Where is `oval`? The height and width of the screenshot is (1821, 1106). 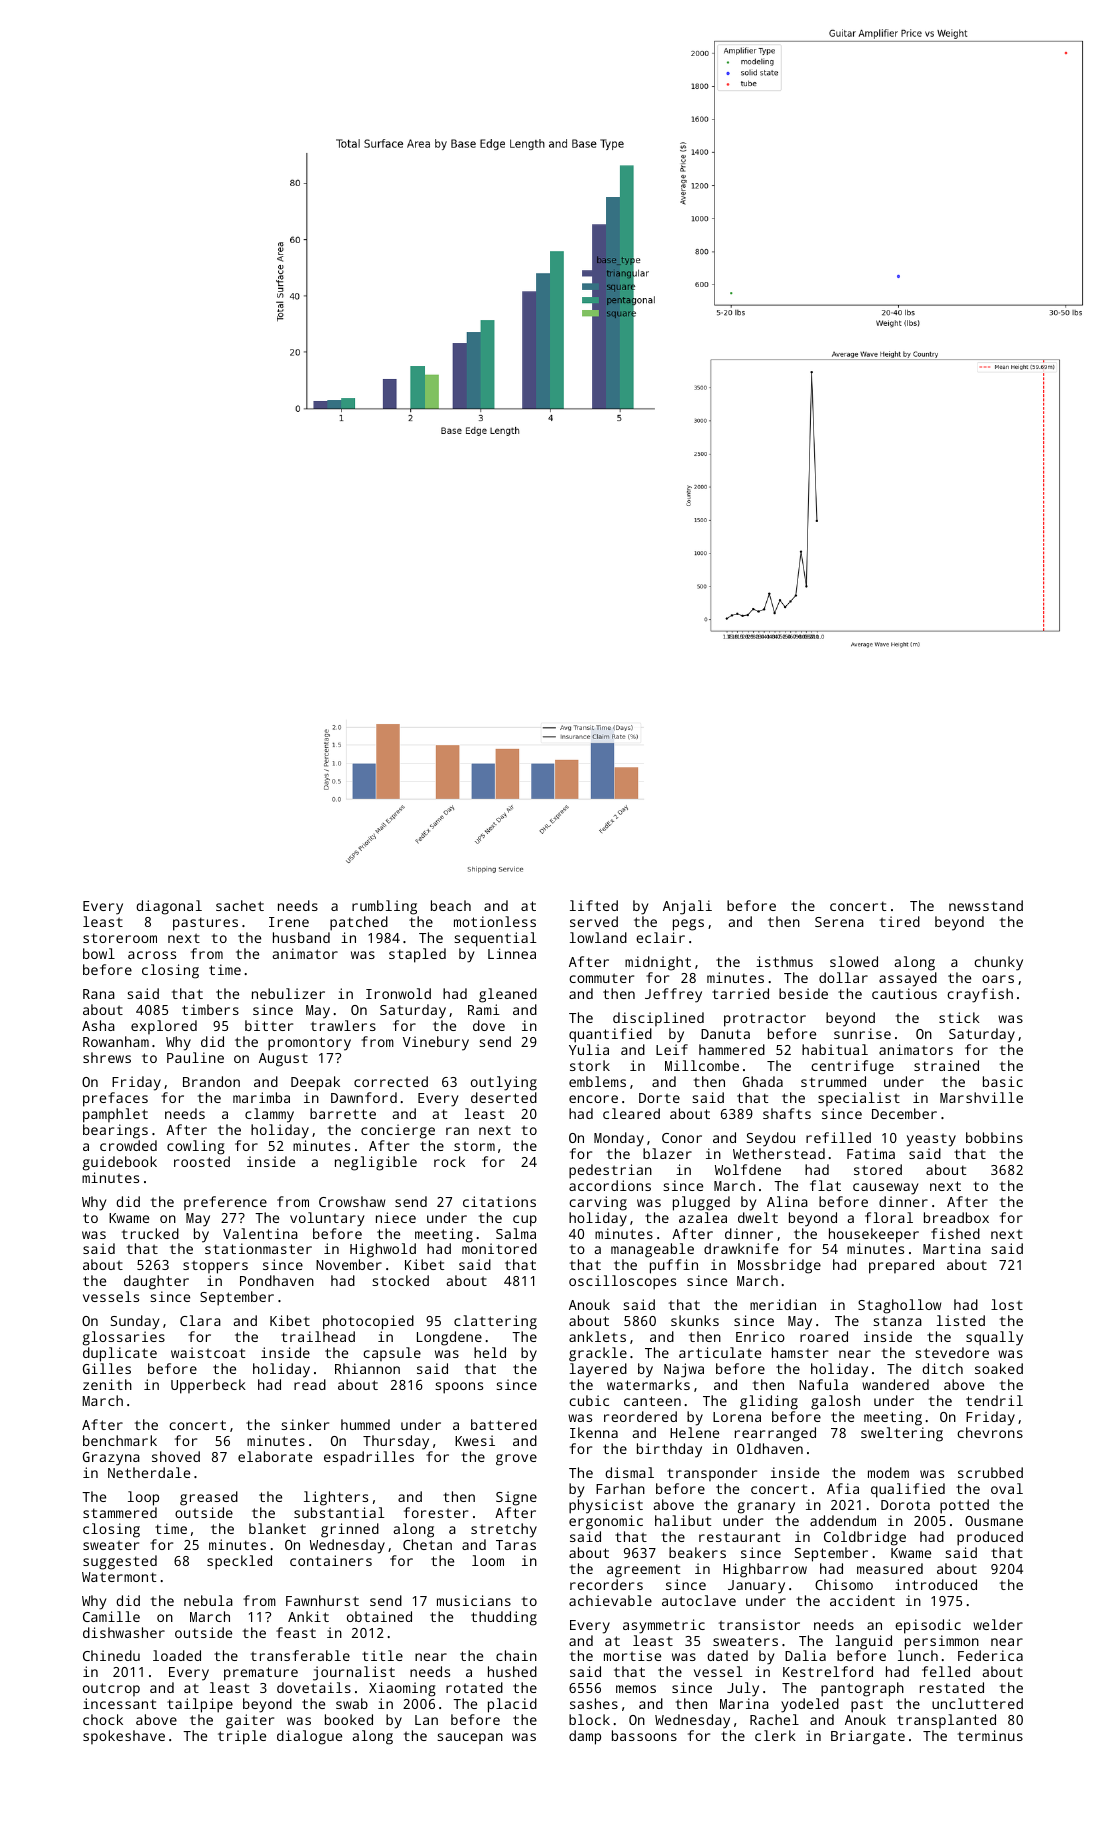
oval is located at coordinates (1007, 1488).
